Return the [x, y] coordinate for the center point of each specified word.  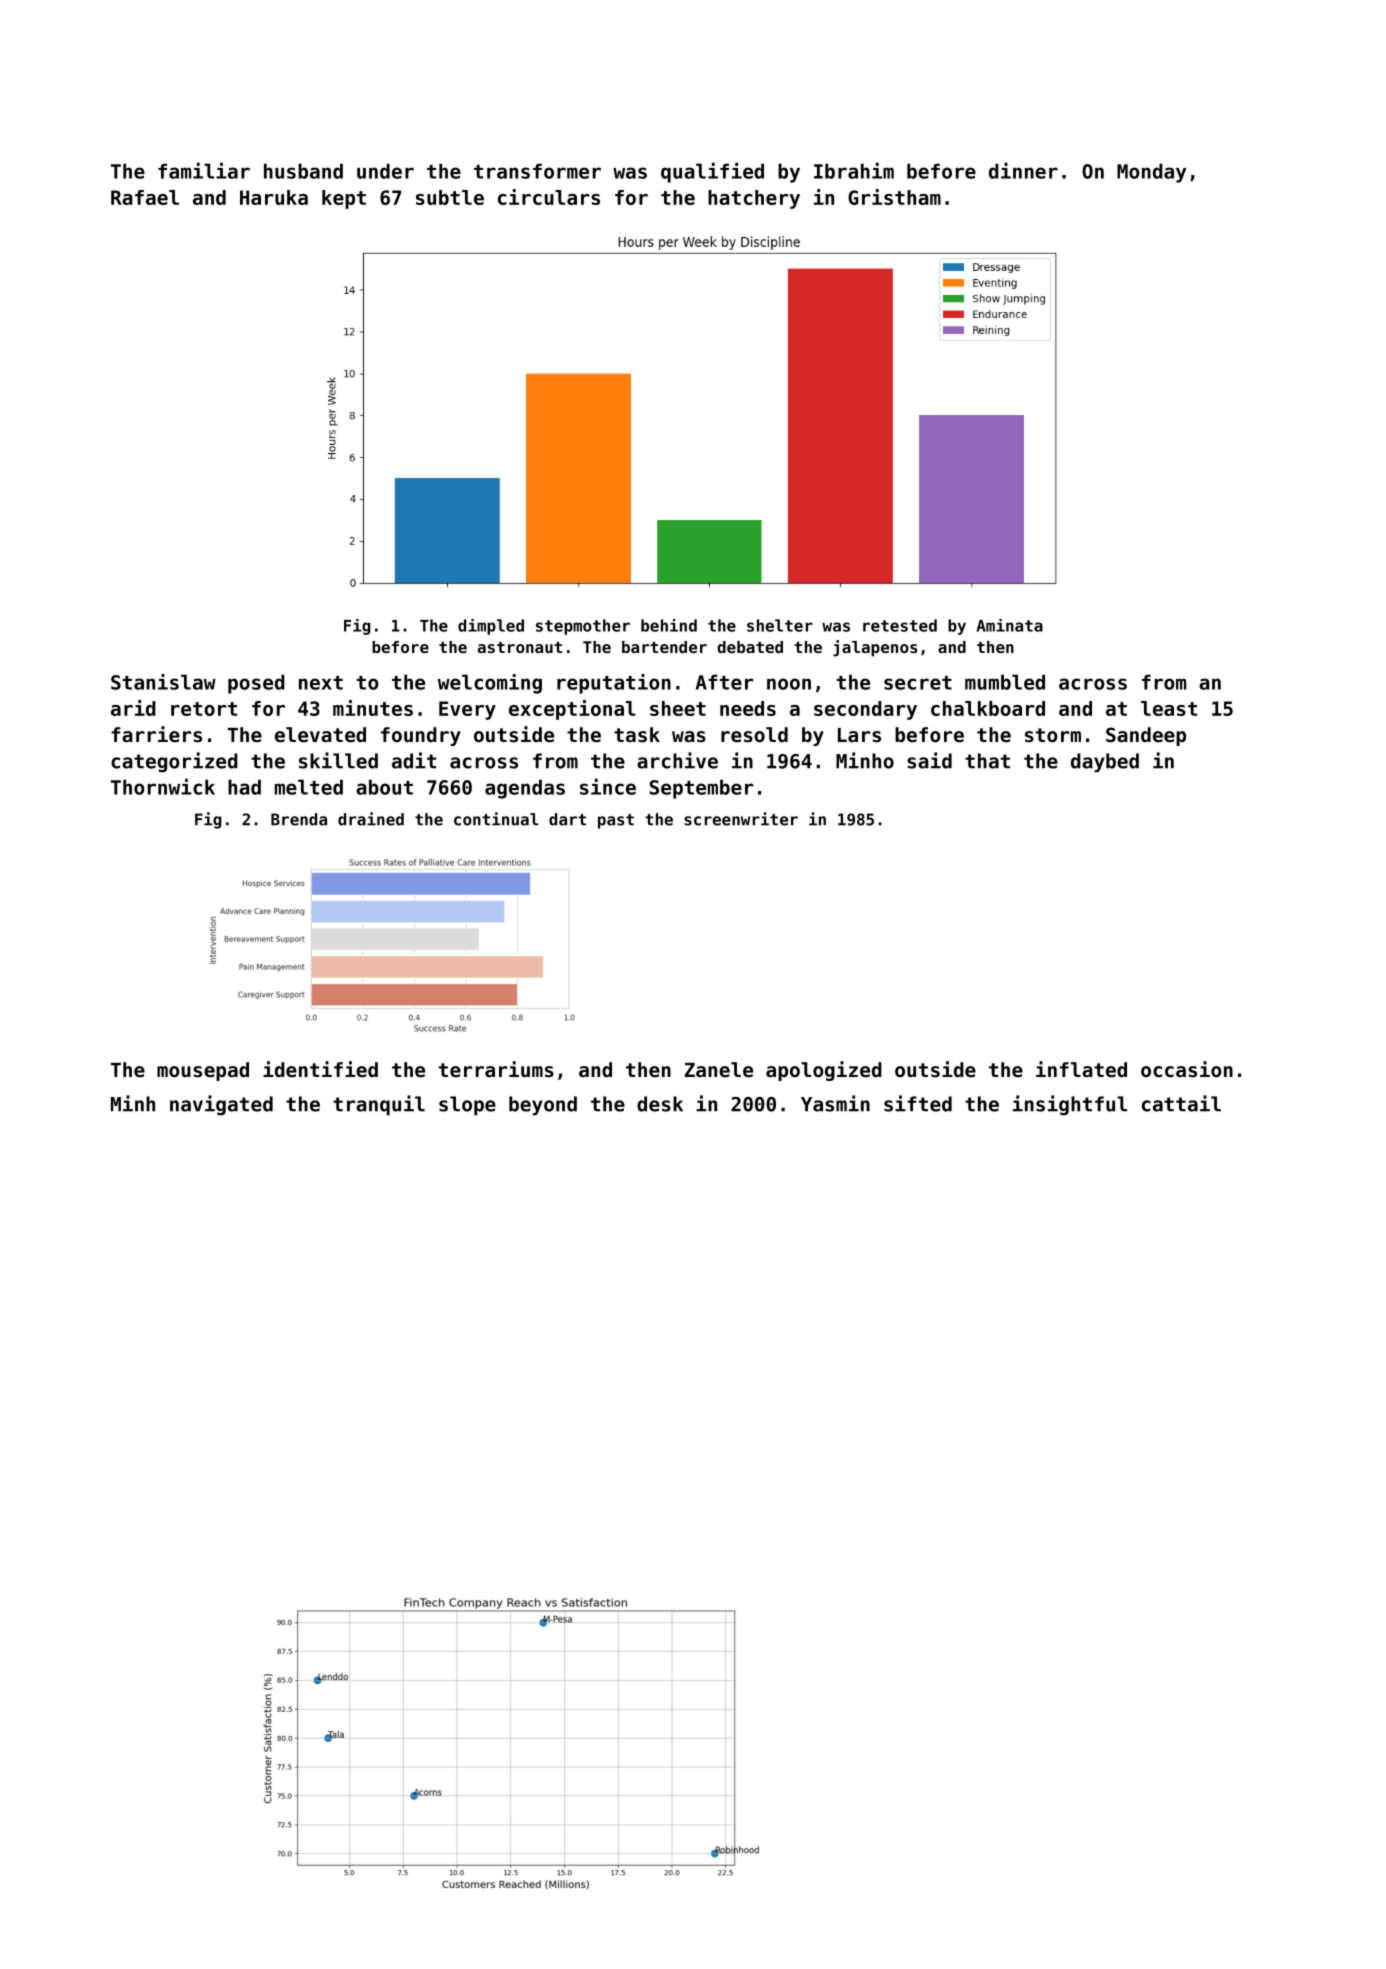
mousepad [203, 1071]
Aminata [1010, 625]
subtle [450, 197]
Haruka [274, 197]
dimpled [491, 627]
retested [900, 625]
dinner [1023, 170]
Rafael [145, 197]
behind [669, 625]
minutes [373, 708]
